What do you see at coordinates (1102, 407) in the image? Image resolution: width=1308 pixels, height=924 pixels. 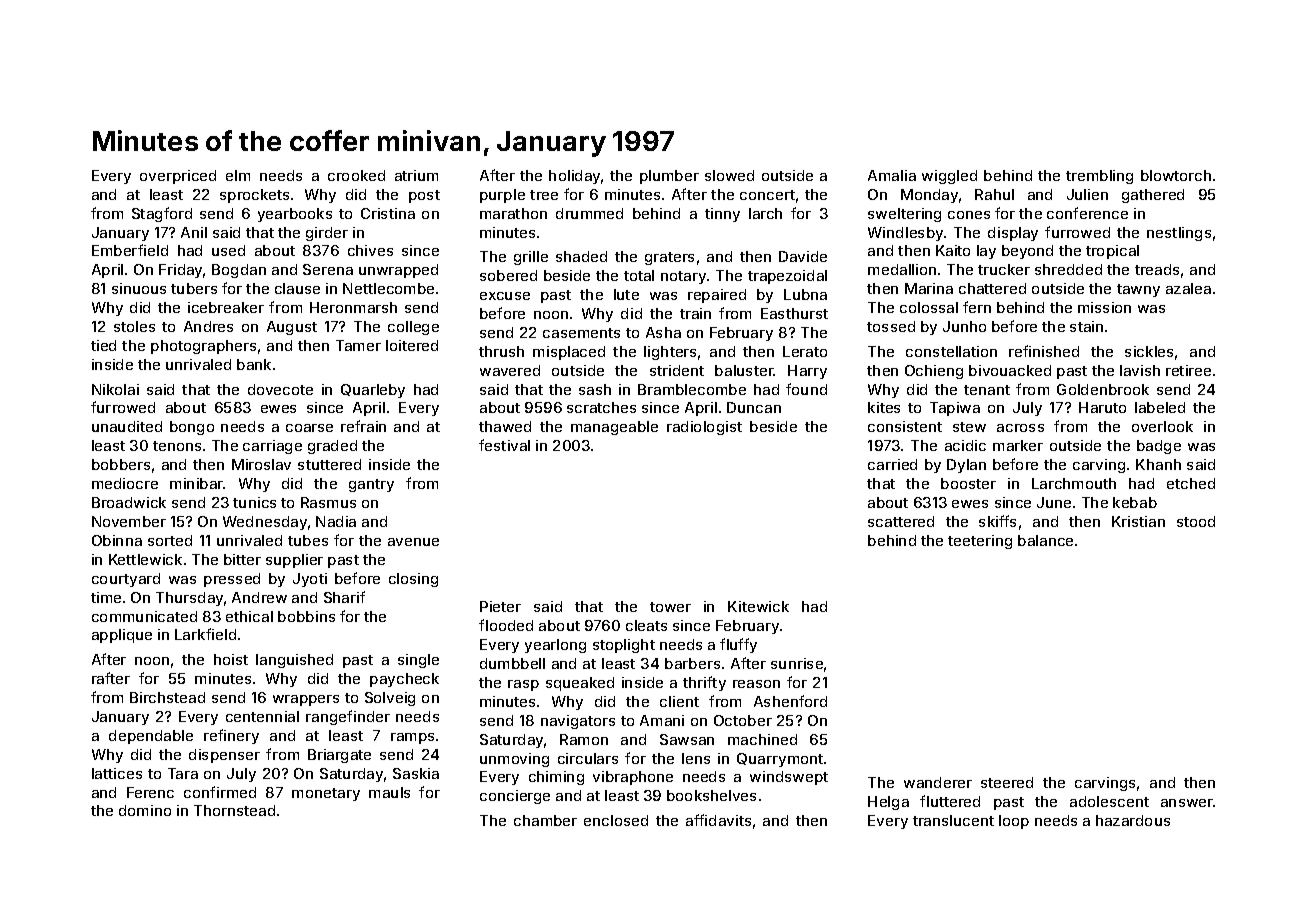 I see `Haruto` at bounding box center [1102, 407].
